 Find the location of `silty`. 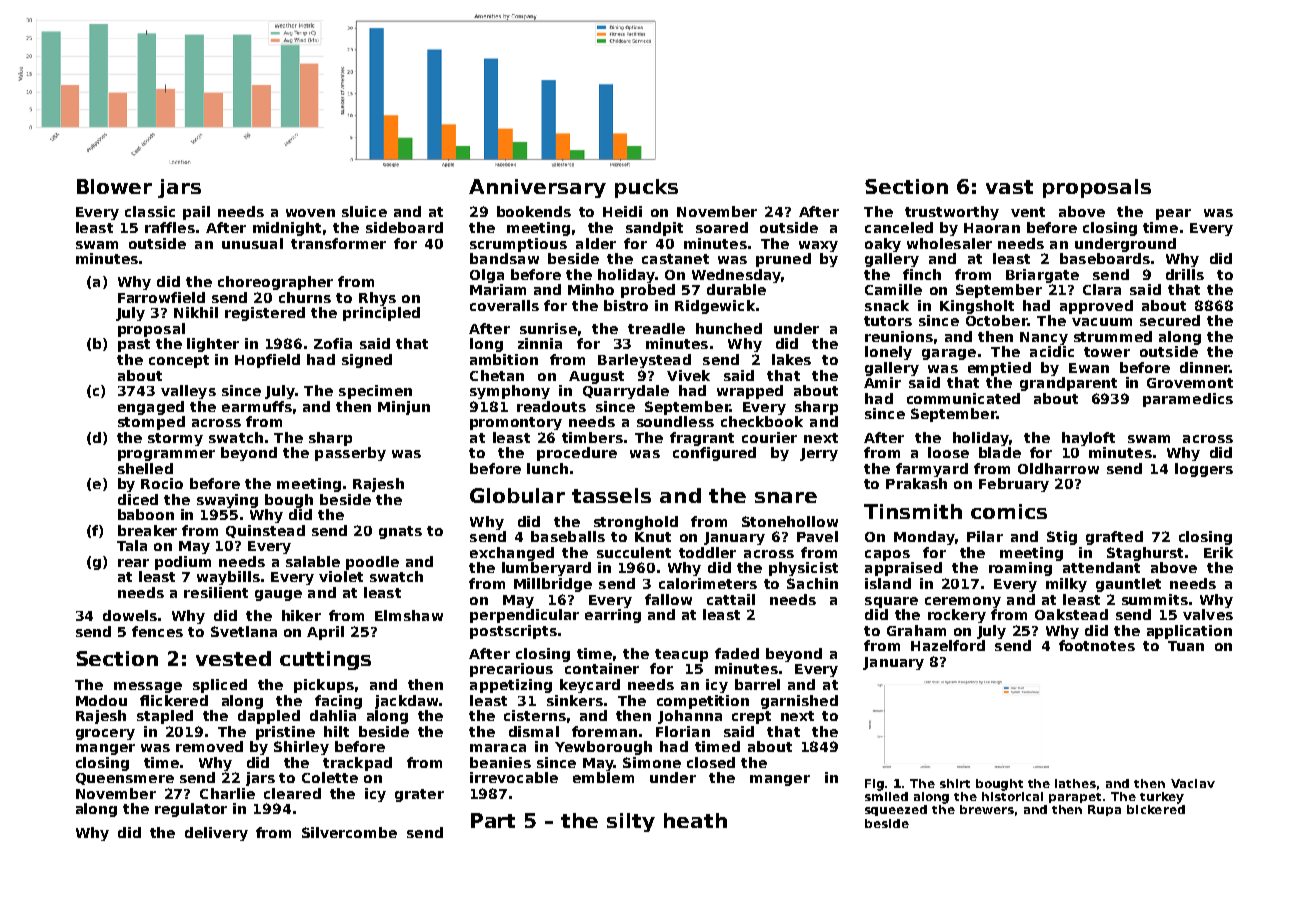

silty is located at coordinates (631, 822).
